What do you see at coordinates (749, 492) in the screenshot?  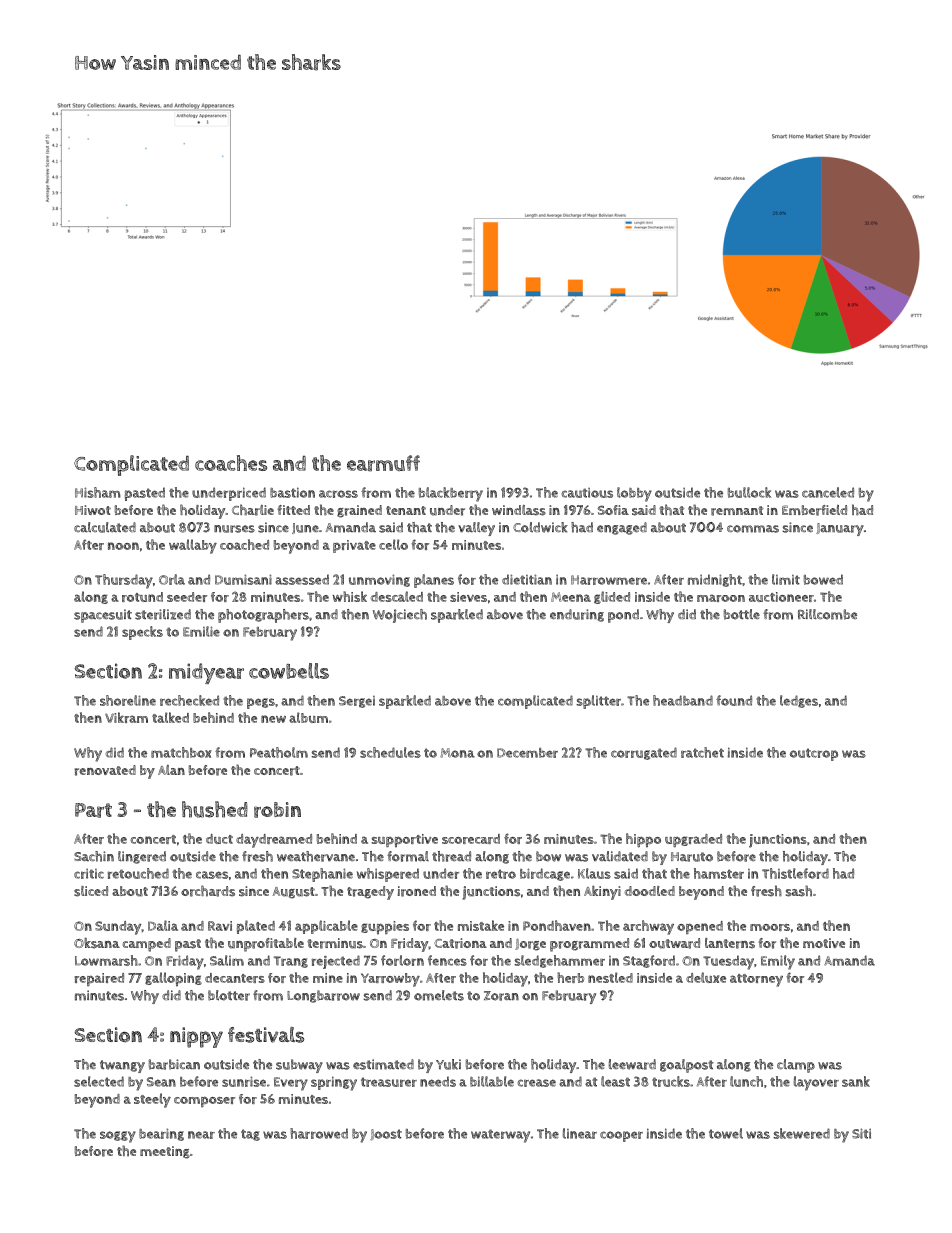 I see `bullock` at bounding box center [749, 492].
